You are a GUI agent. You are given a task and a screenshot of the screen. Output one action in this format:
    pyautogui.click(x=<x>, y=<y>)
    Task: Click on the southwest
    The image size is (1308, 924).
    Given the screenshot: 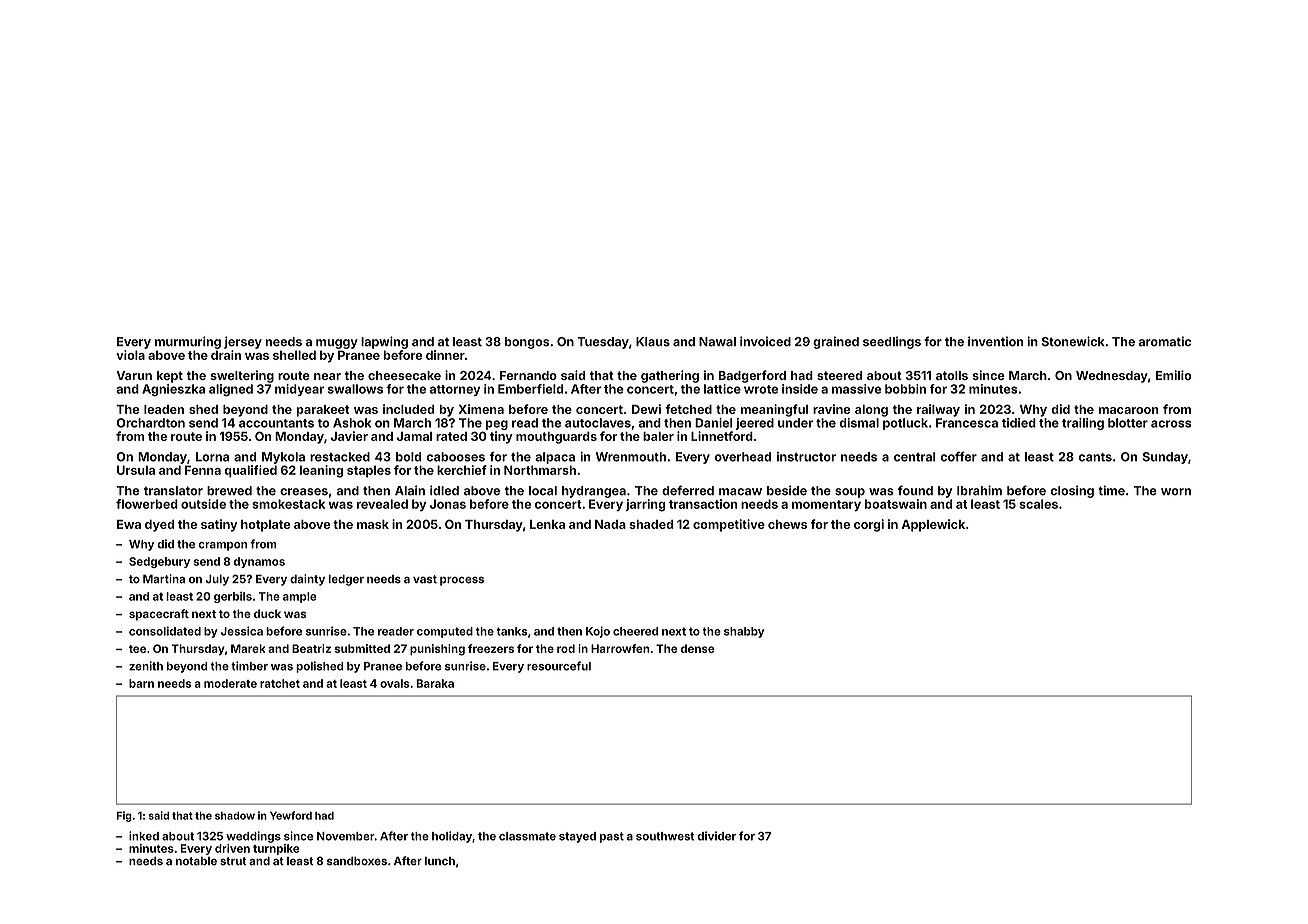 What is the action you would take?
    pyautogui.click(x=665, y=836)
